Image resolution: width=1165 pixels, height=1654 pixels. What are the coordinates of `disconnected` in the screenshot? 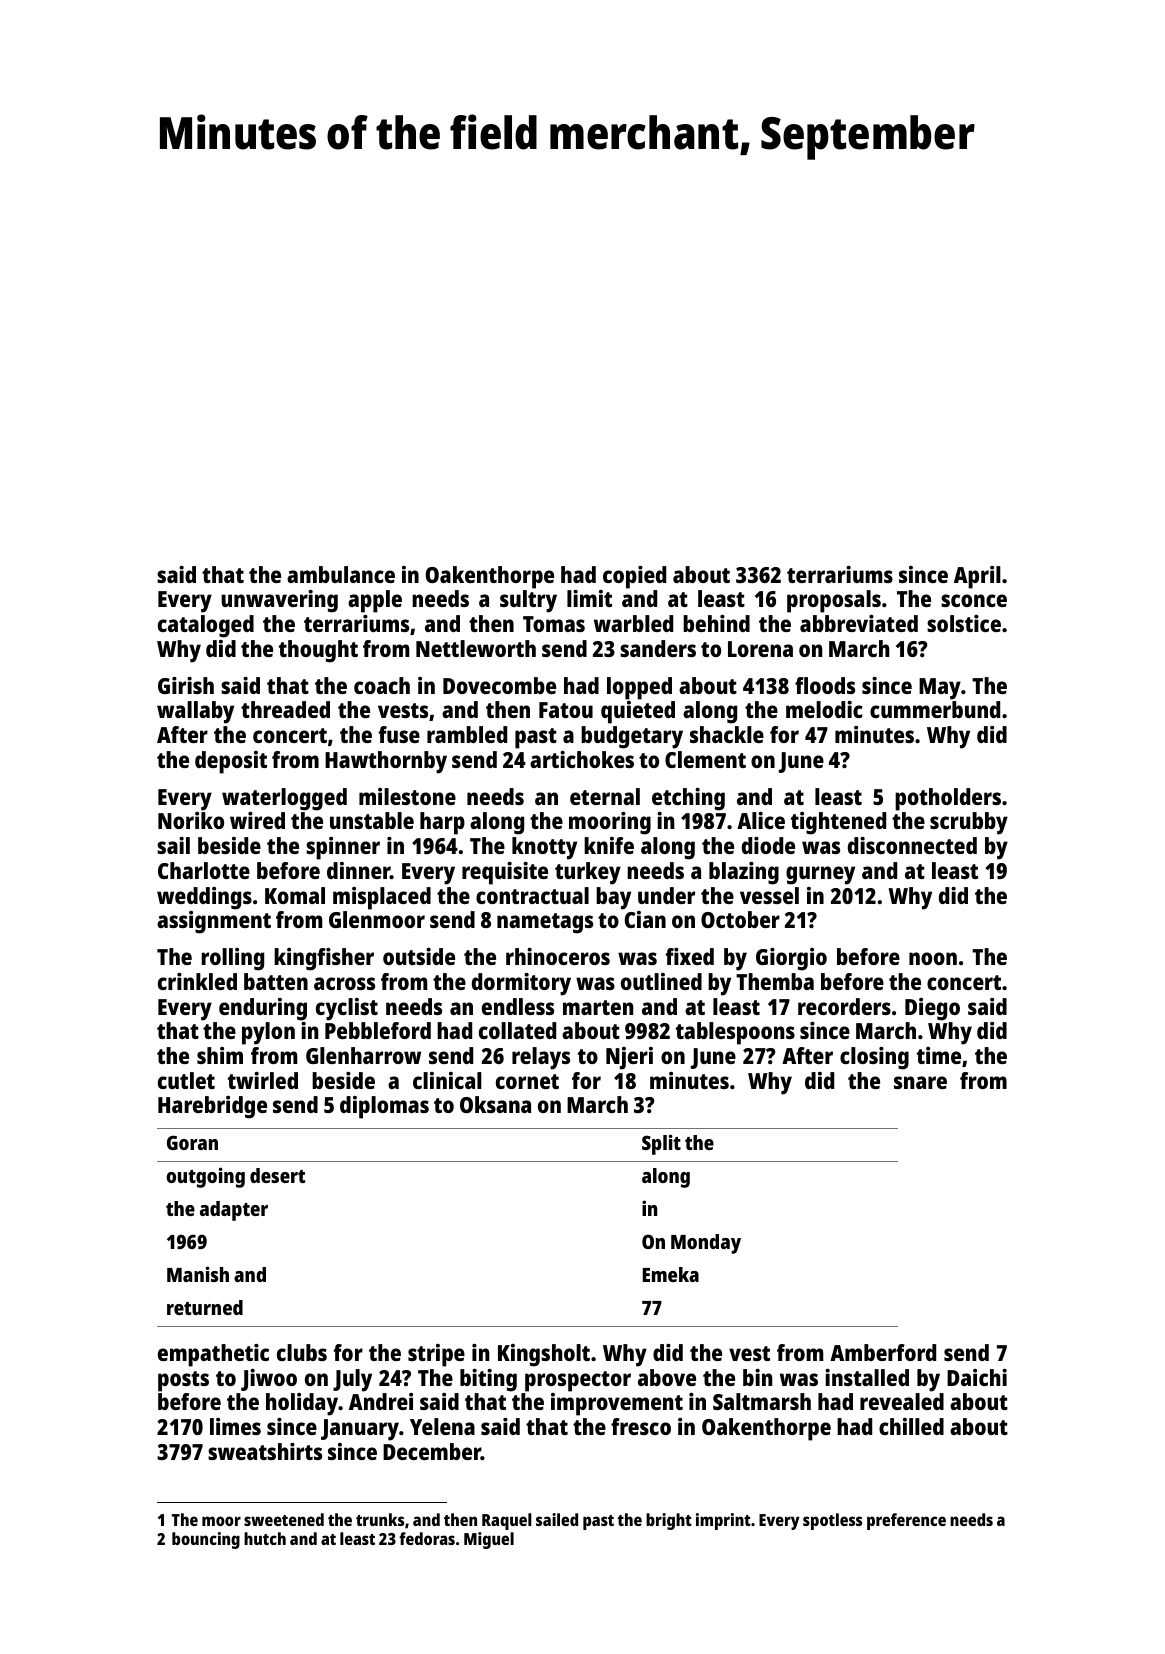 It's located at (912, 845).
